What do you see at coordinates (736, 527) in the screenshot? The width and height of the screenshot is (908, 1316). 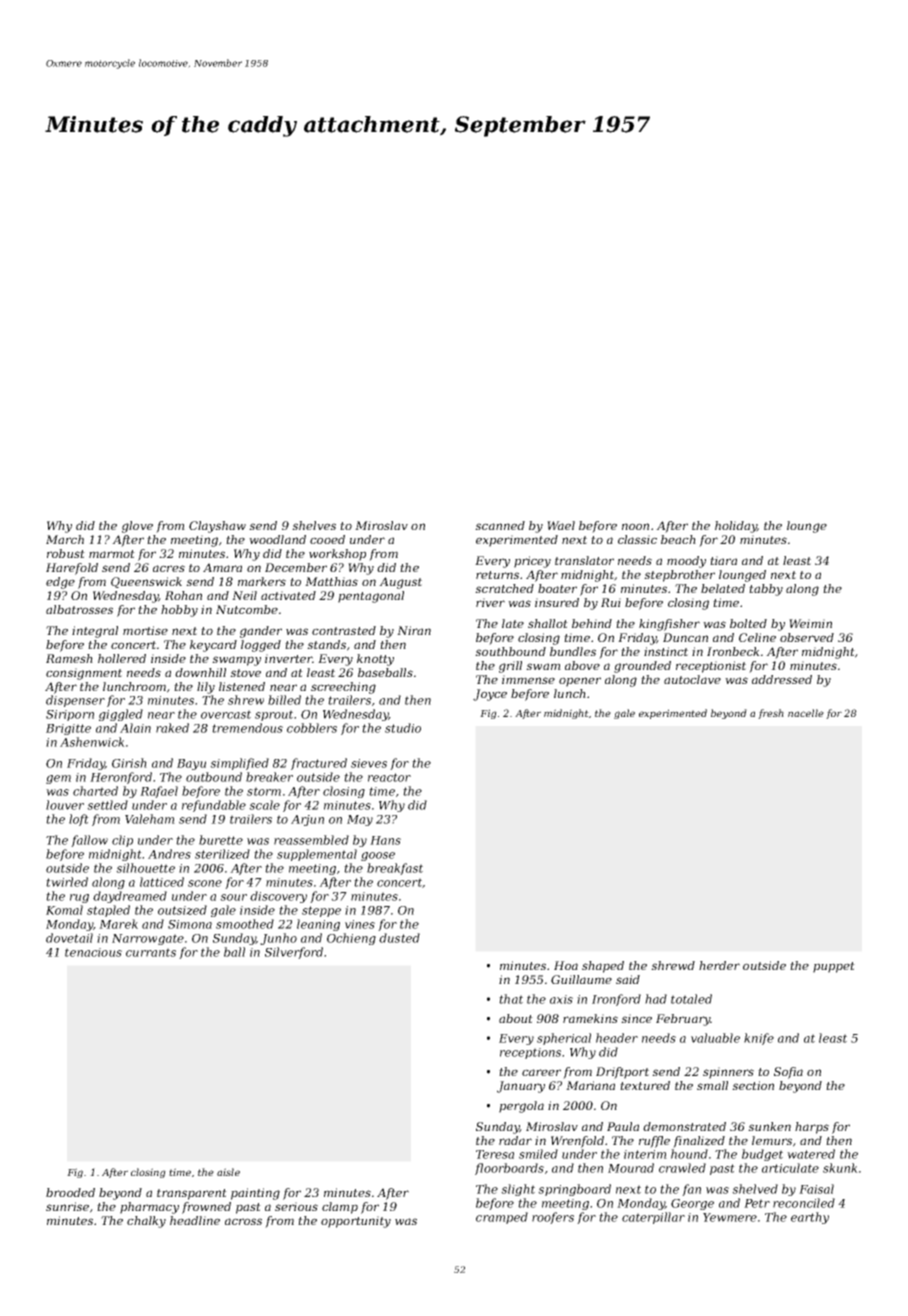 I see `holiday` at bounding box center [736, 527].
